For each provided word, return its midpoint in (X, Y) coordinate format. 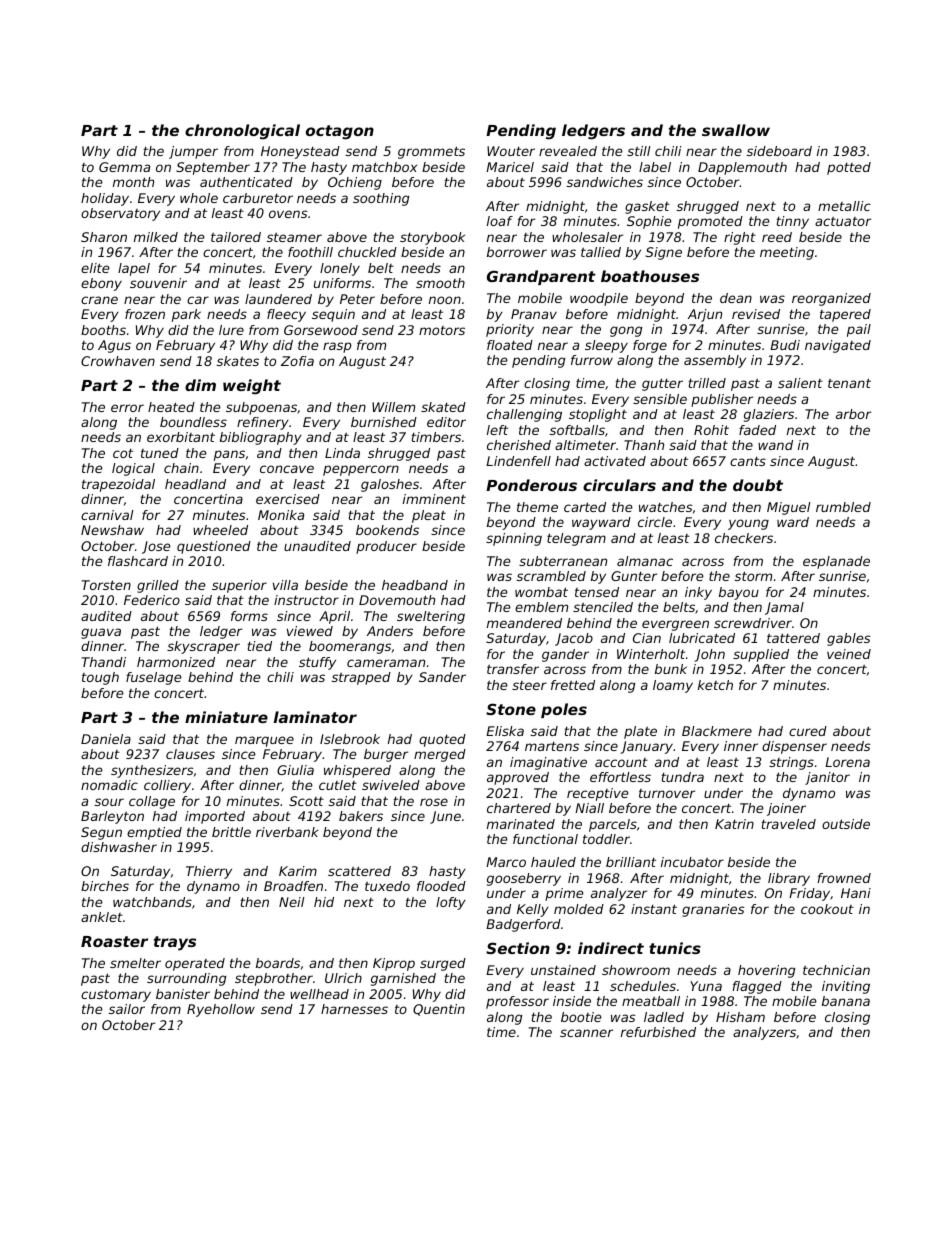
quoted (442, 740)
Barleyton (112, 817)
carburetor (258, 198)
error (127, 408)
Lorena (847, 762)
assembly (715, 361)
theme (537, 507)
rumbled (843, 507)
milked (156, 237)
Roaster (114, 941)
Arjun (705, 315)
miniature (226, 717)
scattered (359, 871)
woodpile (599, 299)
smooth (440, 283)
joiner (786, 809)
